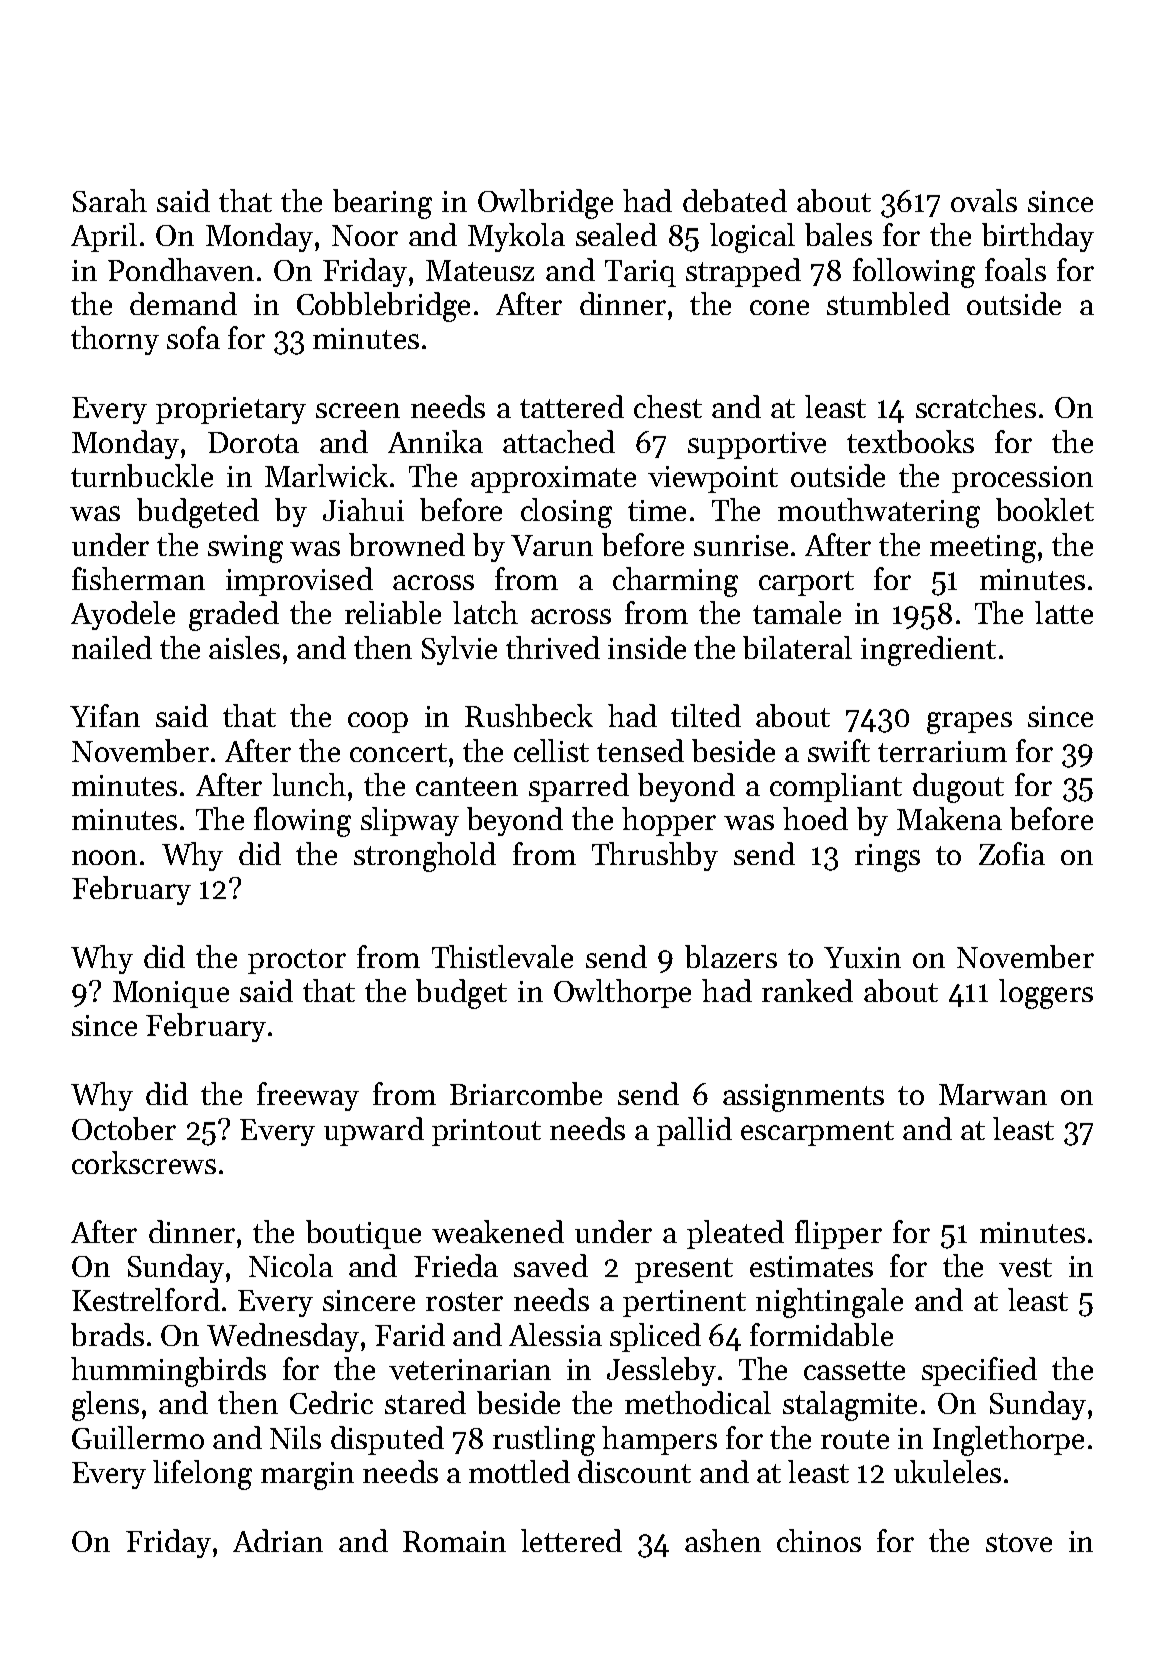 This document has height=1654, width=1165. What do you see at coordinates (365, 235) in the document?
I see `Noor` at bounding box center [365, 235].
